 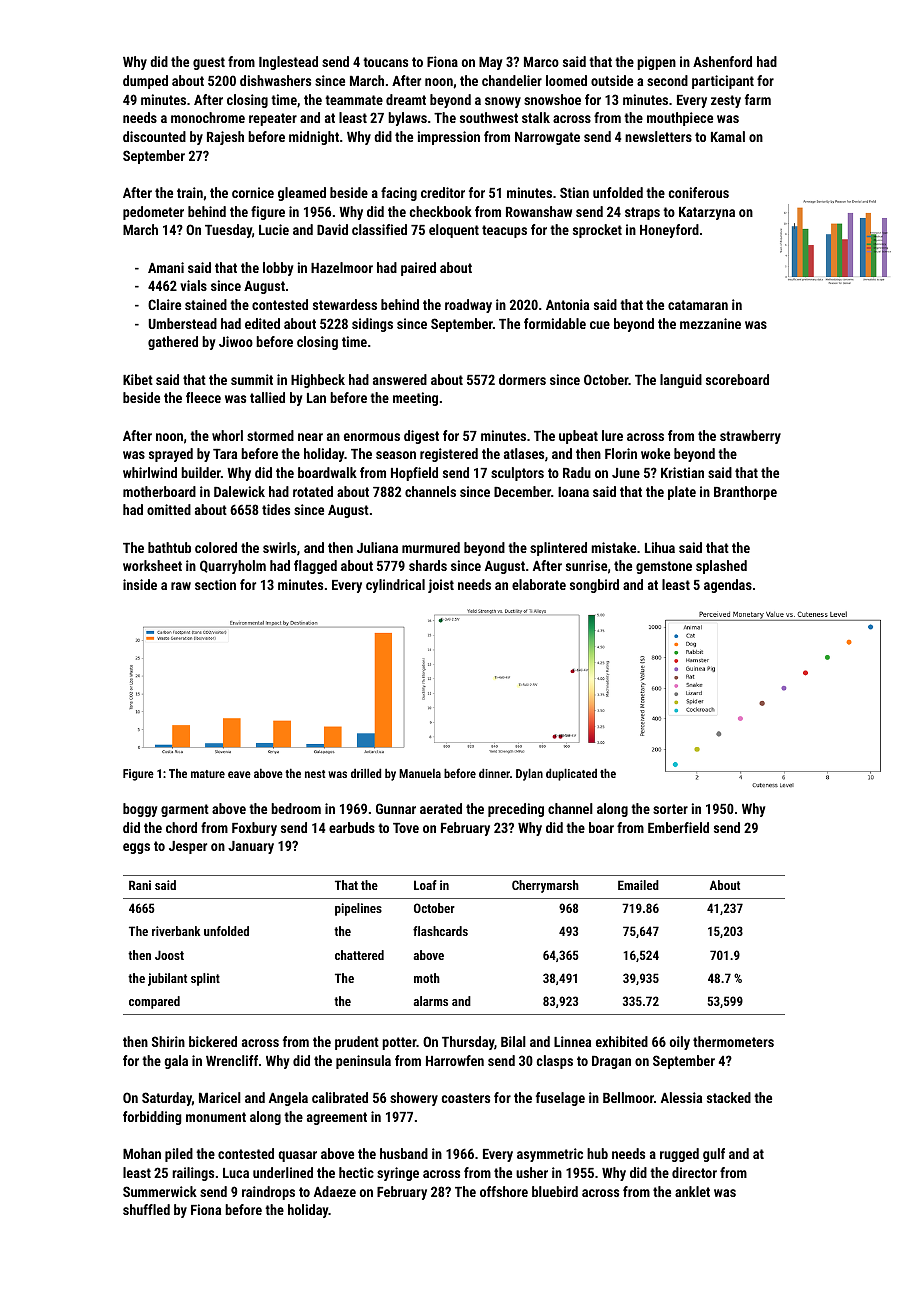 What do you see at coordinates (680, 1043) in the screenshot?
I see `oily` at bounding box center [680, 1043].
